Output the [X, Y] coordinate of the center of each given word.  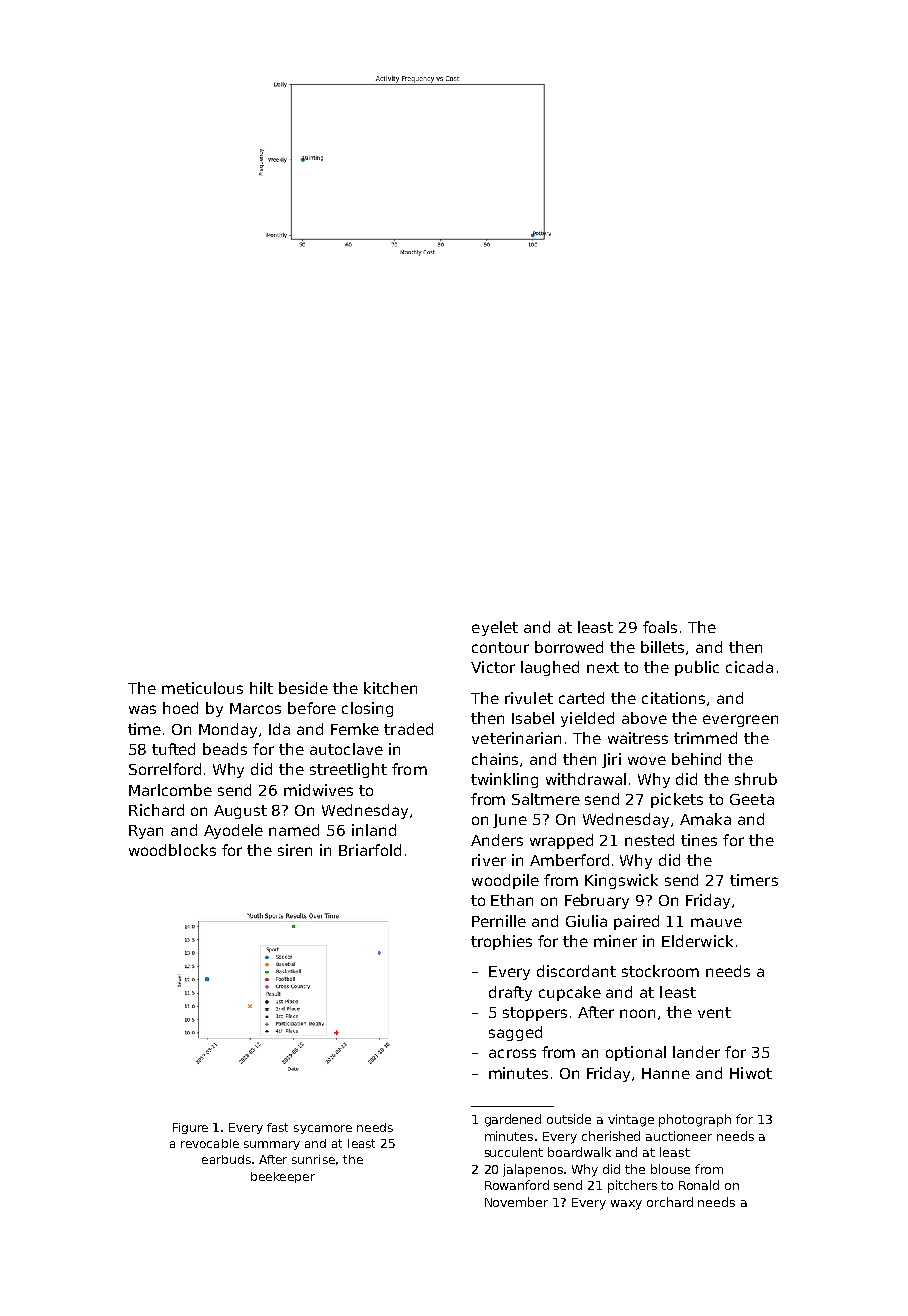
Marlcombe [170, 790]
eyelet [495, 628]
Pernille [499, 921]
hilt [261, 688]
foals [660, 627]
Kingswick [621, 881]
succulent [514, 1152]
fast [277, 1127]
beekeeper [283, 1177]
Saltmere [546, 799]
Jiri [611, 760]
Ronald [699, 1185]
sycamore [323, 1129]
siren [295, 850]
